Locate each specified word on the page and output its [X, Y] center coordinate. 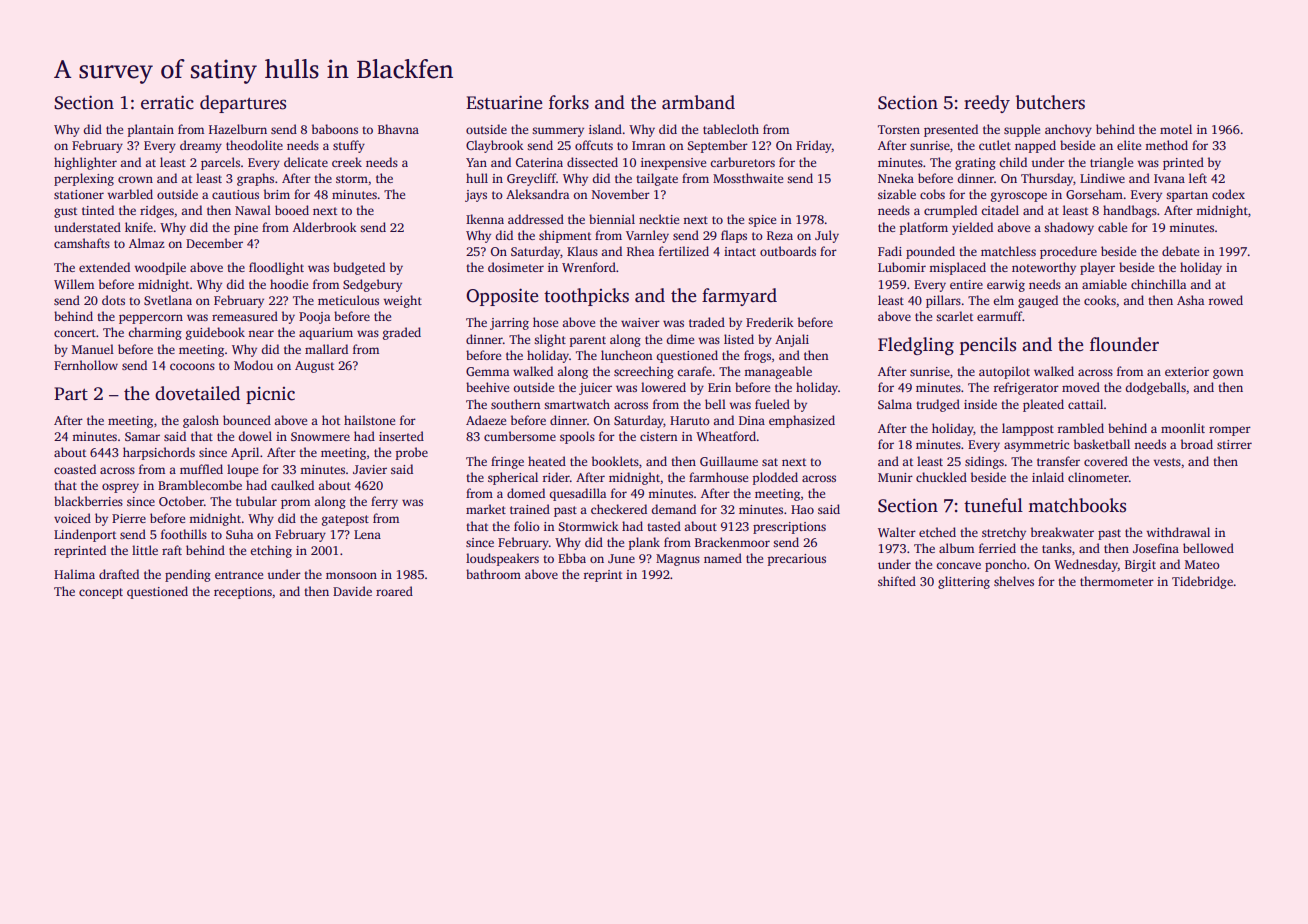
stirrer [1234, 444]
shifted [897, 581]
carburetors [743, 162]
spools [577, 437]
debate [1180, 251]
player [1097, 268]
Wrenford [589, 267]
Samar [142, 436]
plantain [151, 130]
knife [139, 227]
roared [394, 591]
